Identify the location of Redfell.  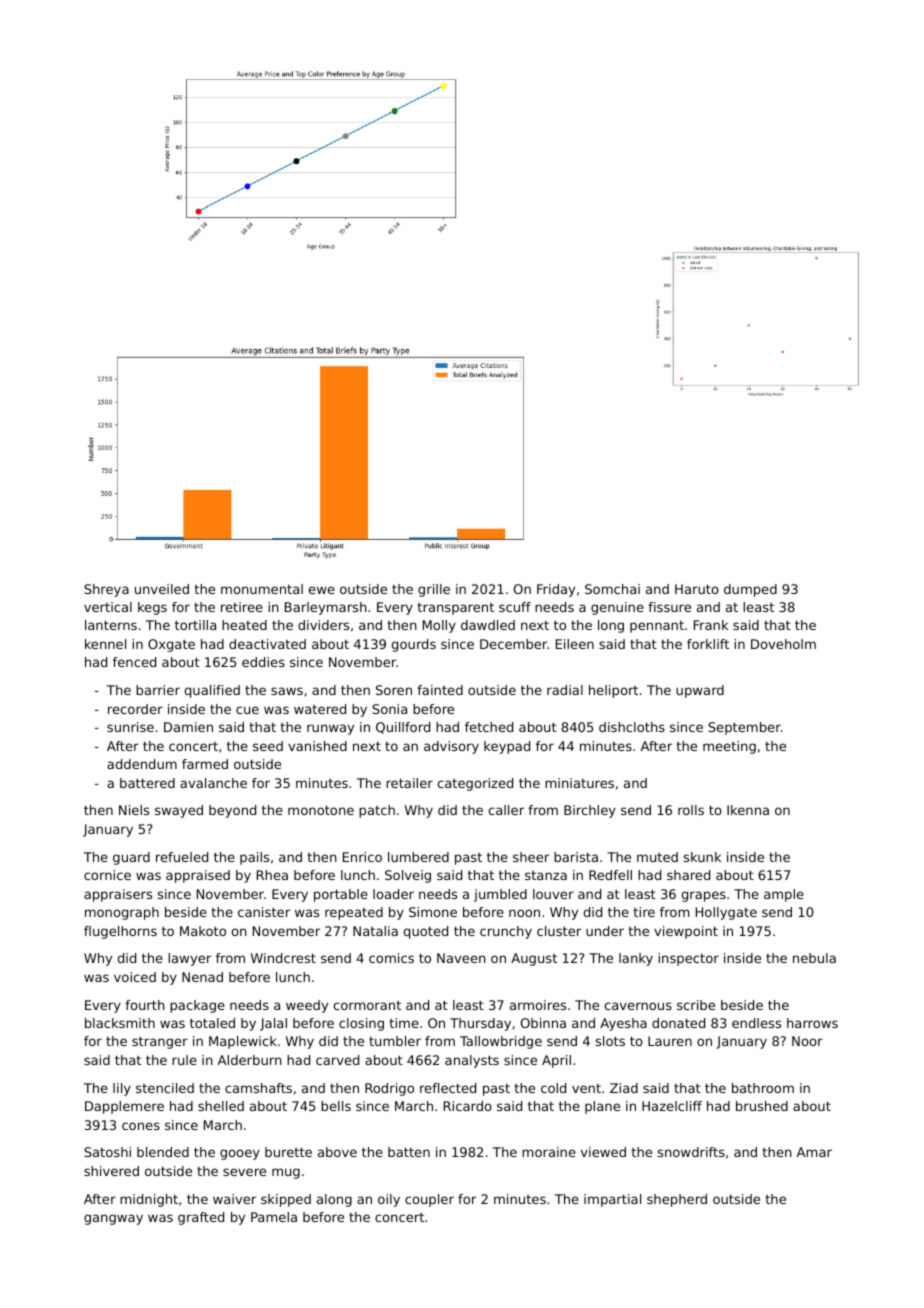
(610, 875).
